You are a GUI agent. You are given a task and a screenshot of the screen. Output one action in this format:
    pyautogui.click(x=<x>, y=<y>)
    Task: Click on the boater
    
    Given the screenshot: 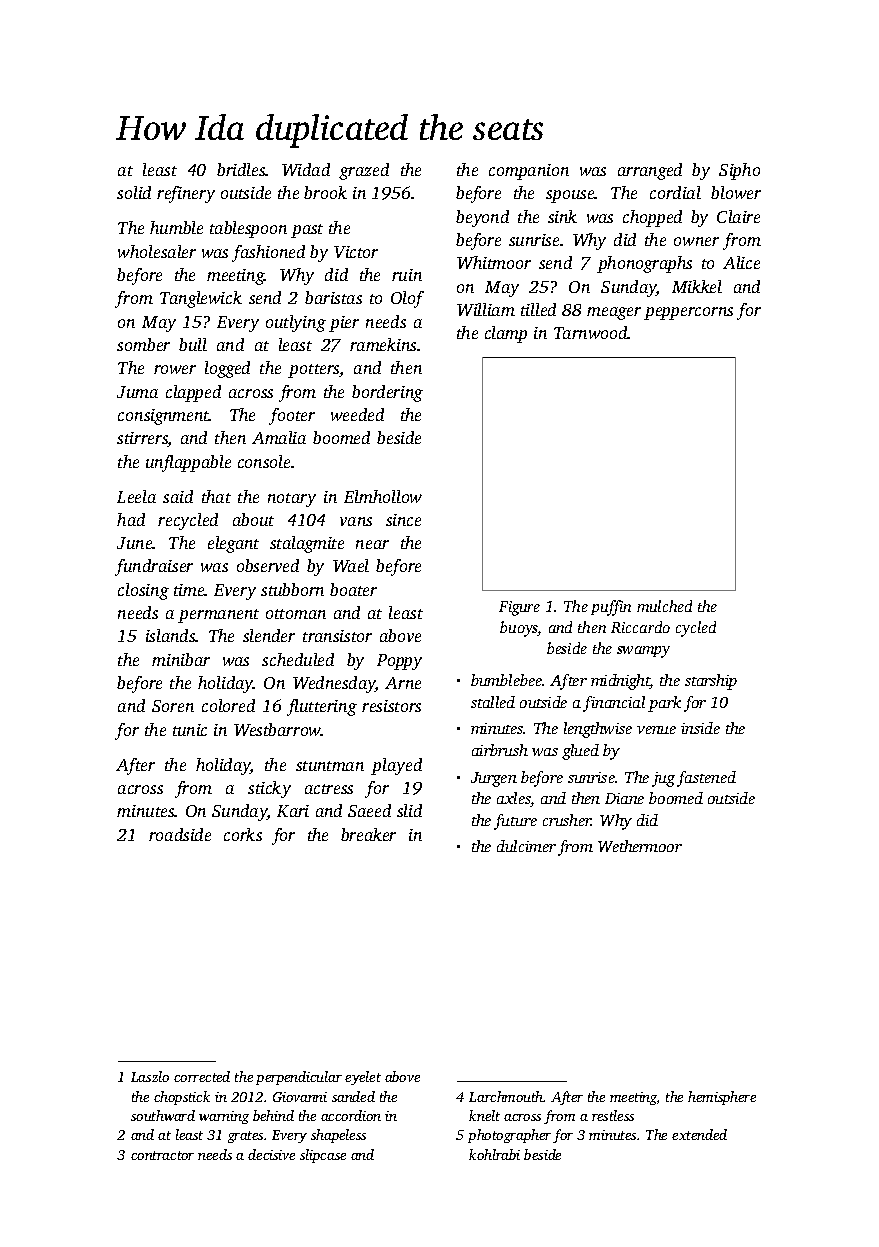 What is the action you would take?
    pyautogui.click(x=353, y=589)
